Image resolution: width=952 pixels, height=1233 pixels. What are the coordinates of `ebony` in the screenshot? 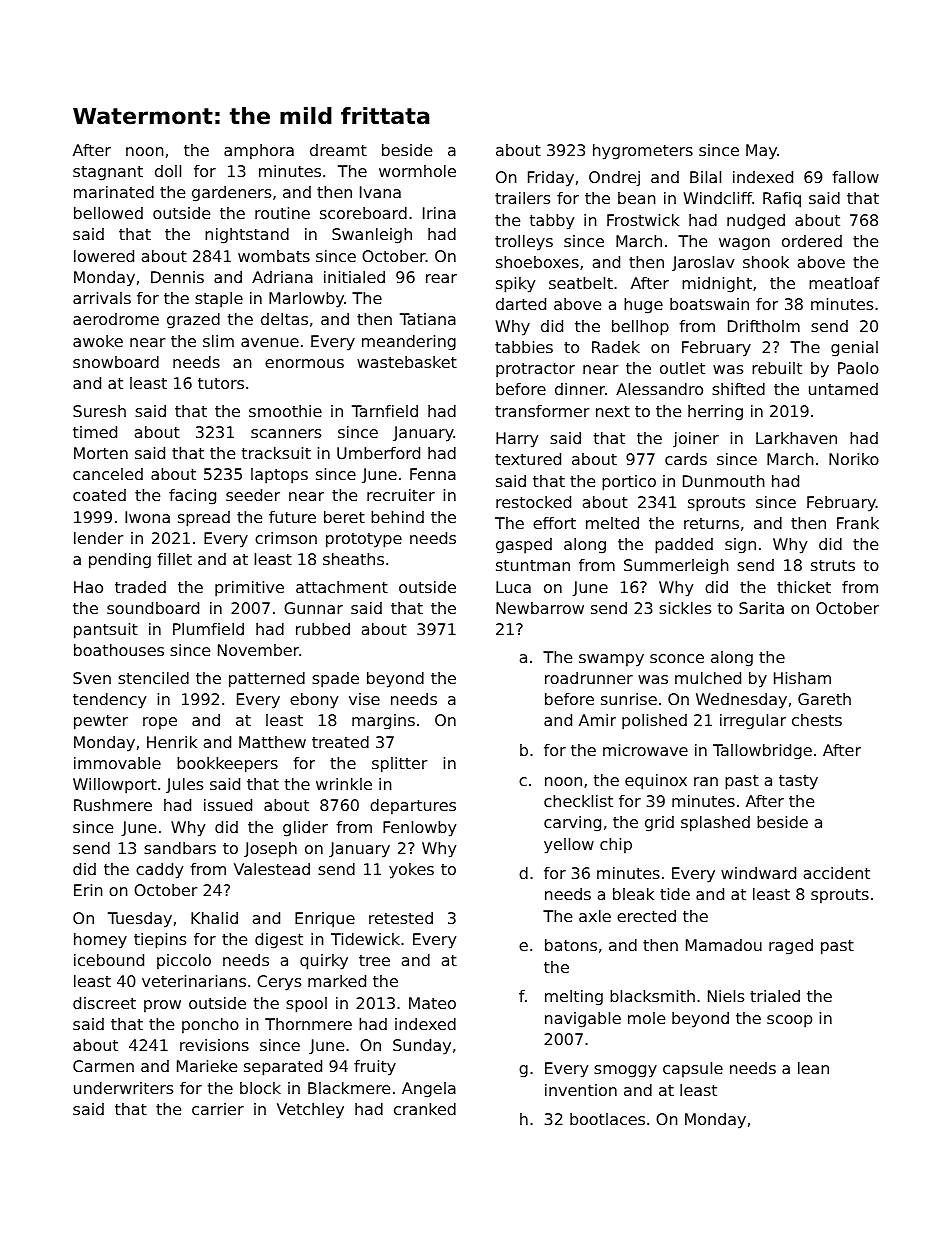 It's located at (314, 701).
